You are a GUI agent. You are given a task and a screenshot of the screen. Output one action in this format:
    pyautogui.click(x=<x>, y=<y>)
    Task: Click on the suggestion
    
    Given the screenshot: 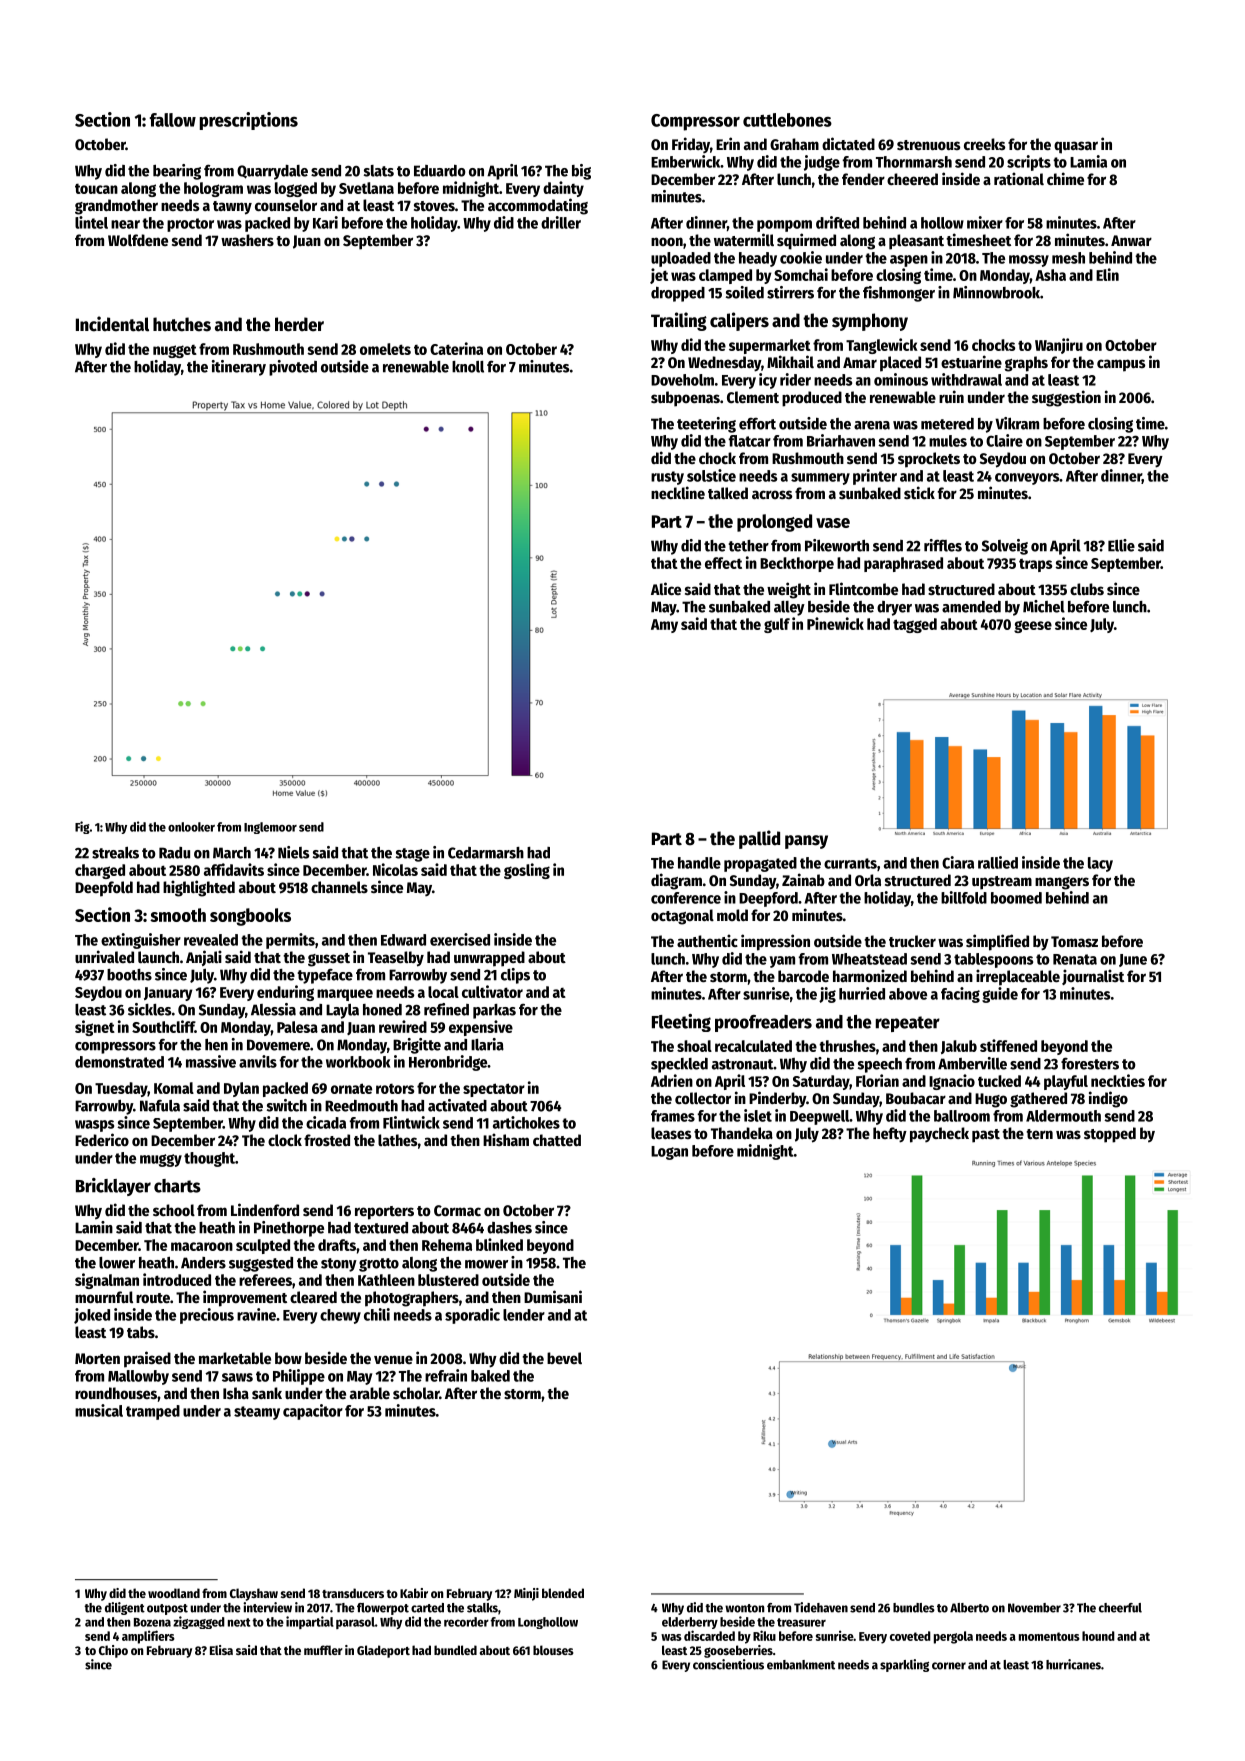 What is the action you would take?
    pyautogui.click(x=1066, y=398)
